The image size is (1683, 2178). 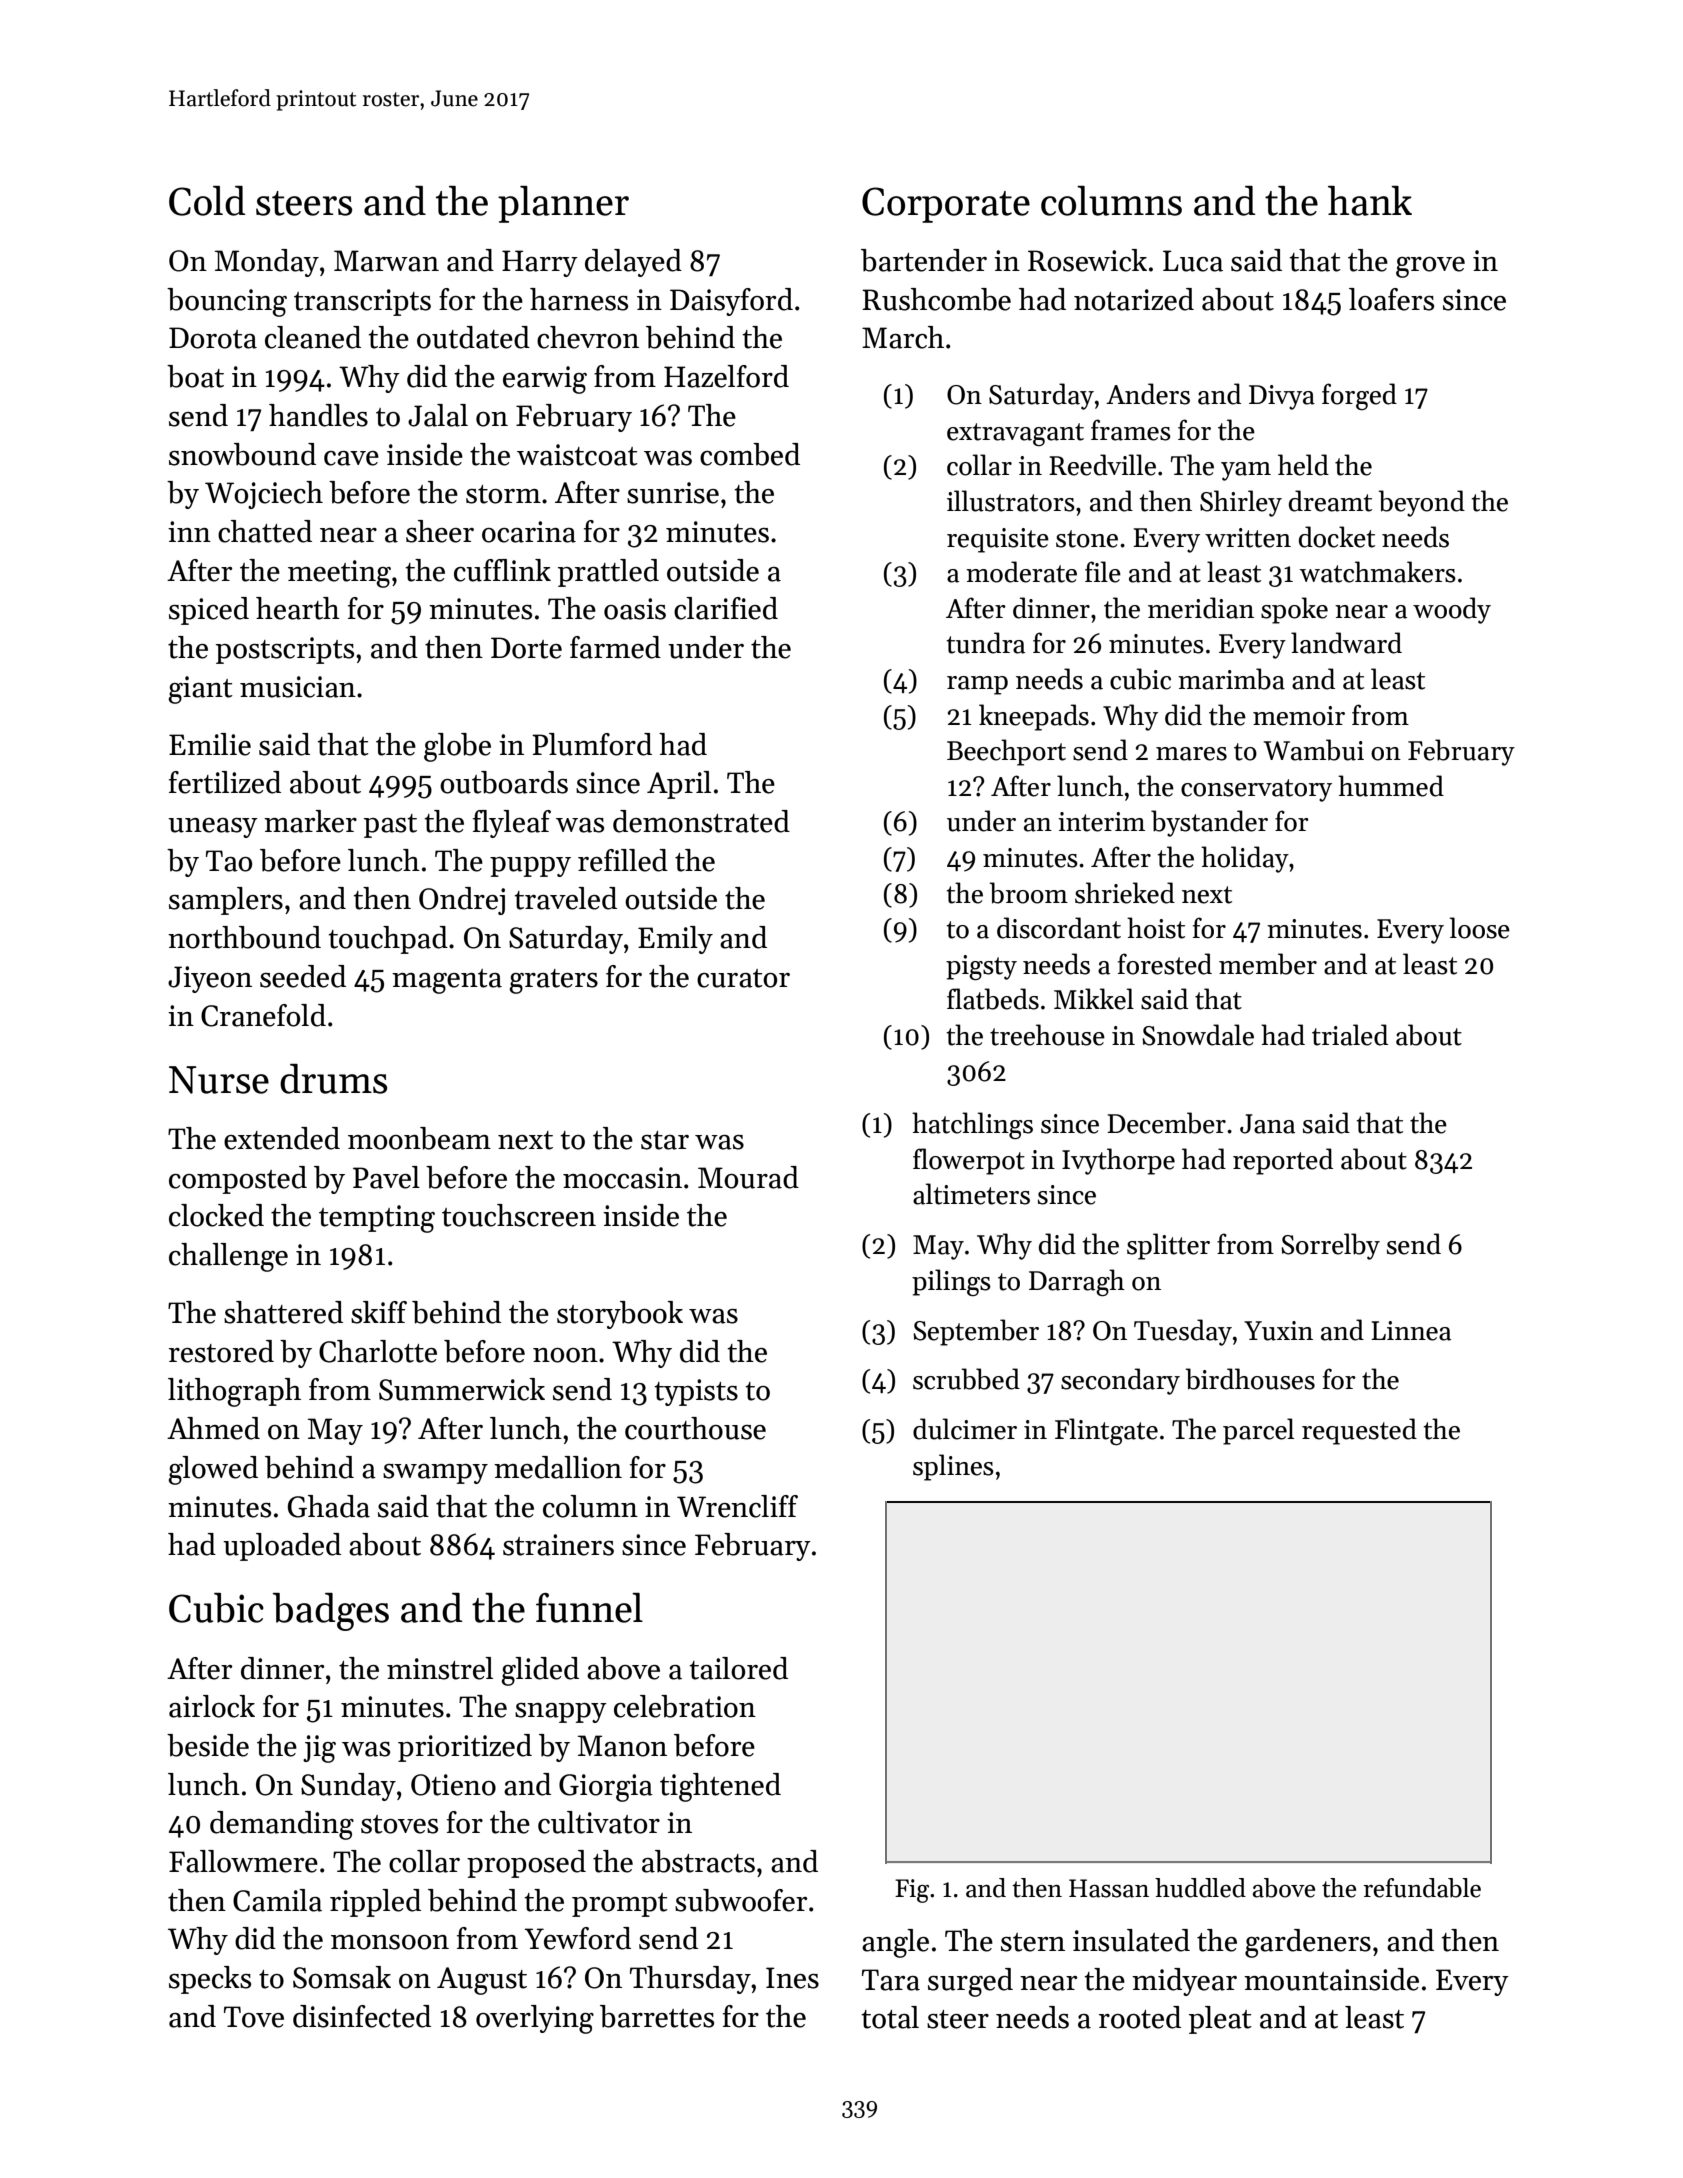 I want to click on hank, so click(x=1370, y=201).
